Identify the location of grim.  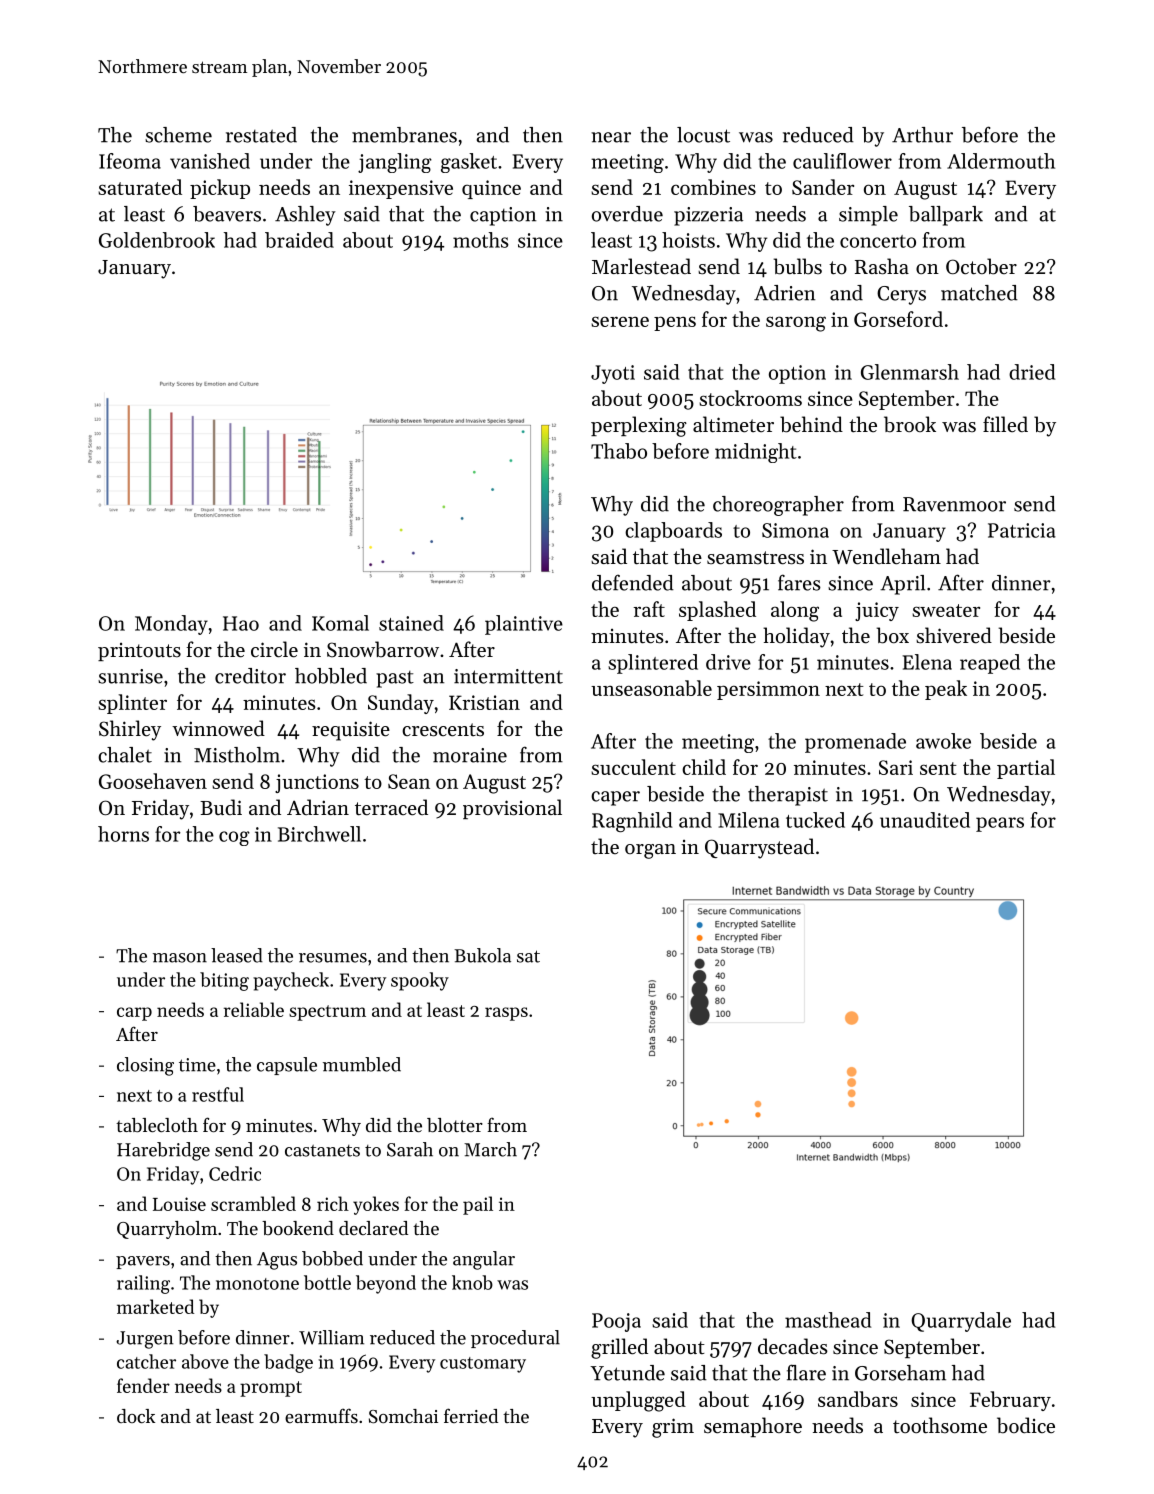
(673, 1428).
